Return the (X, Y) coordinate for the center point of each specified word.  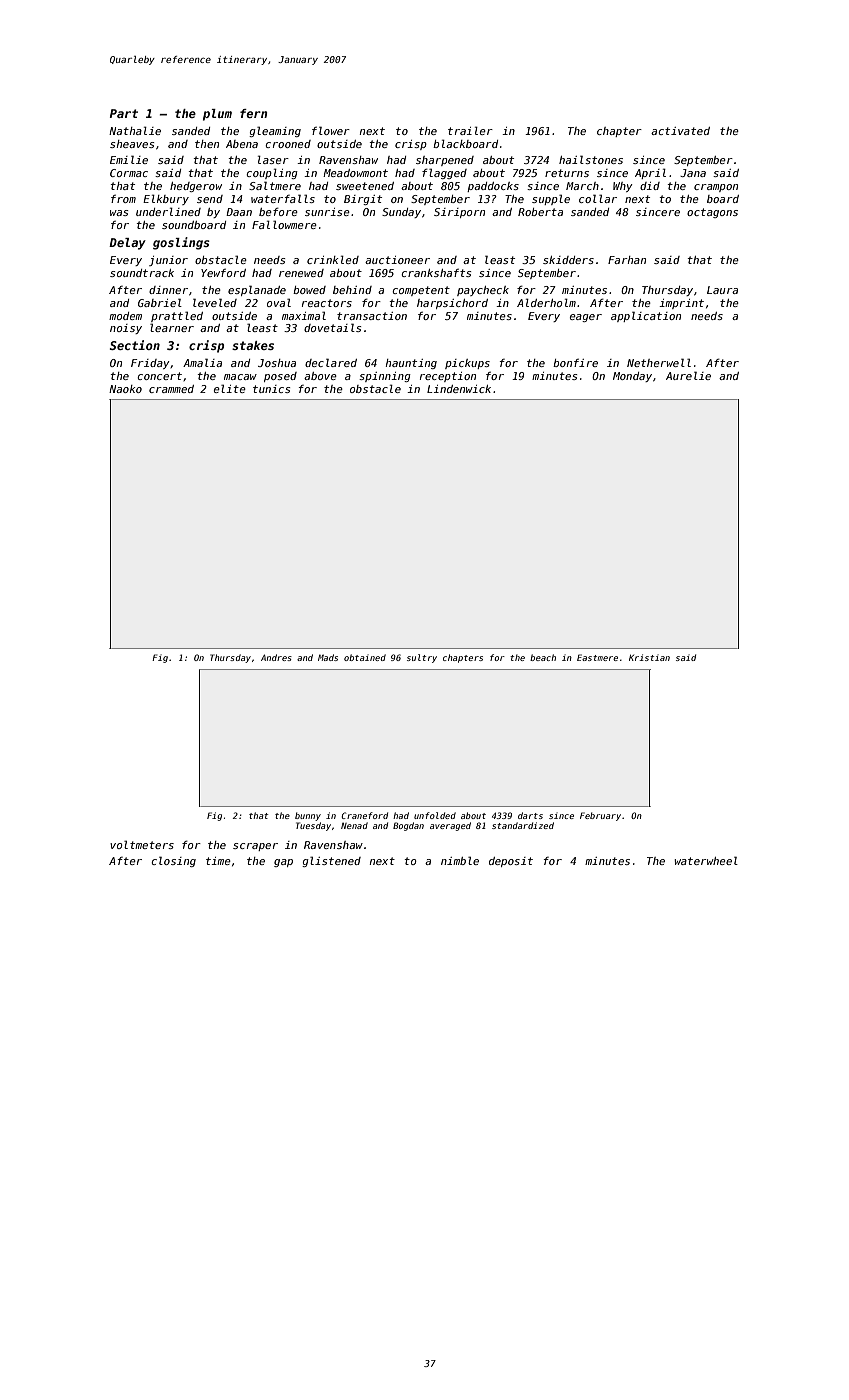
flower (331, 130)
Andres (276, 657)
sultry (422, 658)
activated (680, 131)
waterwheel (706, 860)
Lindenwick (459, 389)
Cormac (129, 173)
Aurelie (688, 375)
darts (530, 815)
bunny (308, 816)
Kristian (649, 657)
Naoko (125, 389)
